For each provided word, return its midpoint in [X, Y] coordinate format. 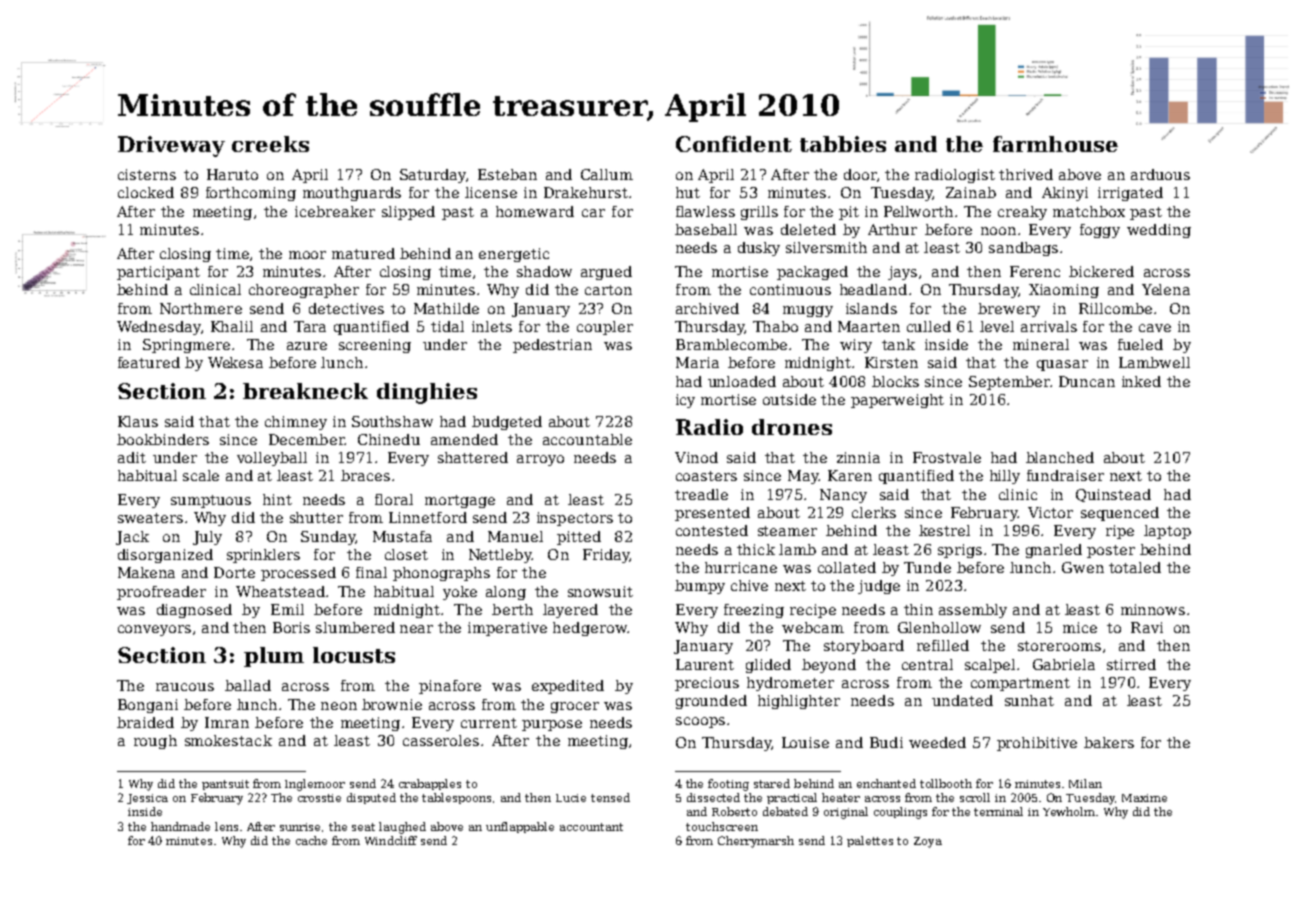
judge [879, 587]
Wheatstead [280, 591]
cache [311, 840]
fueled [1140, 344]
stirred [1131, 664]
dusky [759, 249]
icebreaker [335, 211]
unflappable [520, 827]
